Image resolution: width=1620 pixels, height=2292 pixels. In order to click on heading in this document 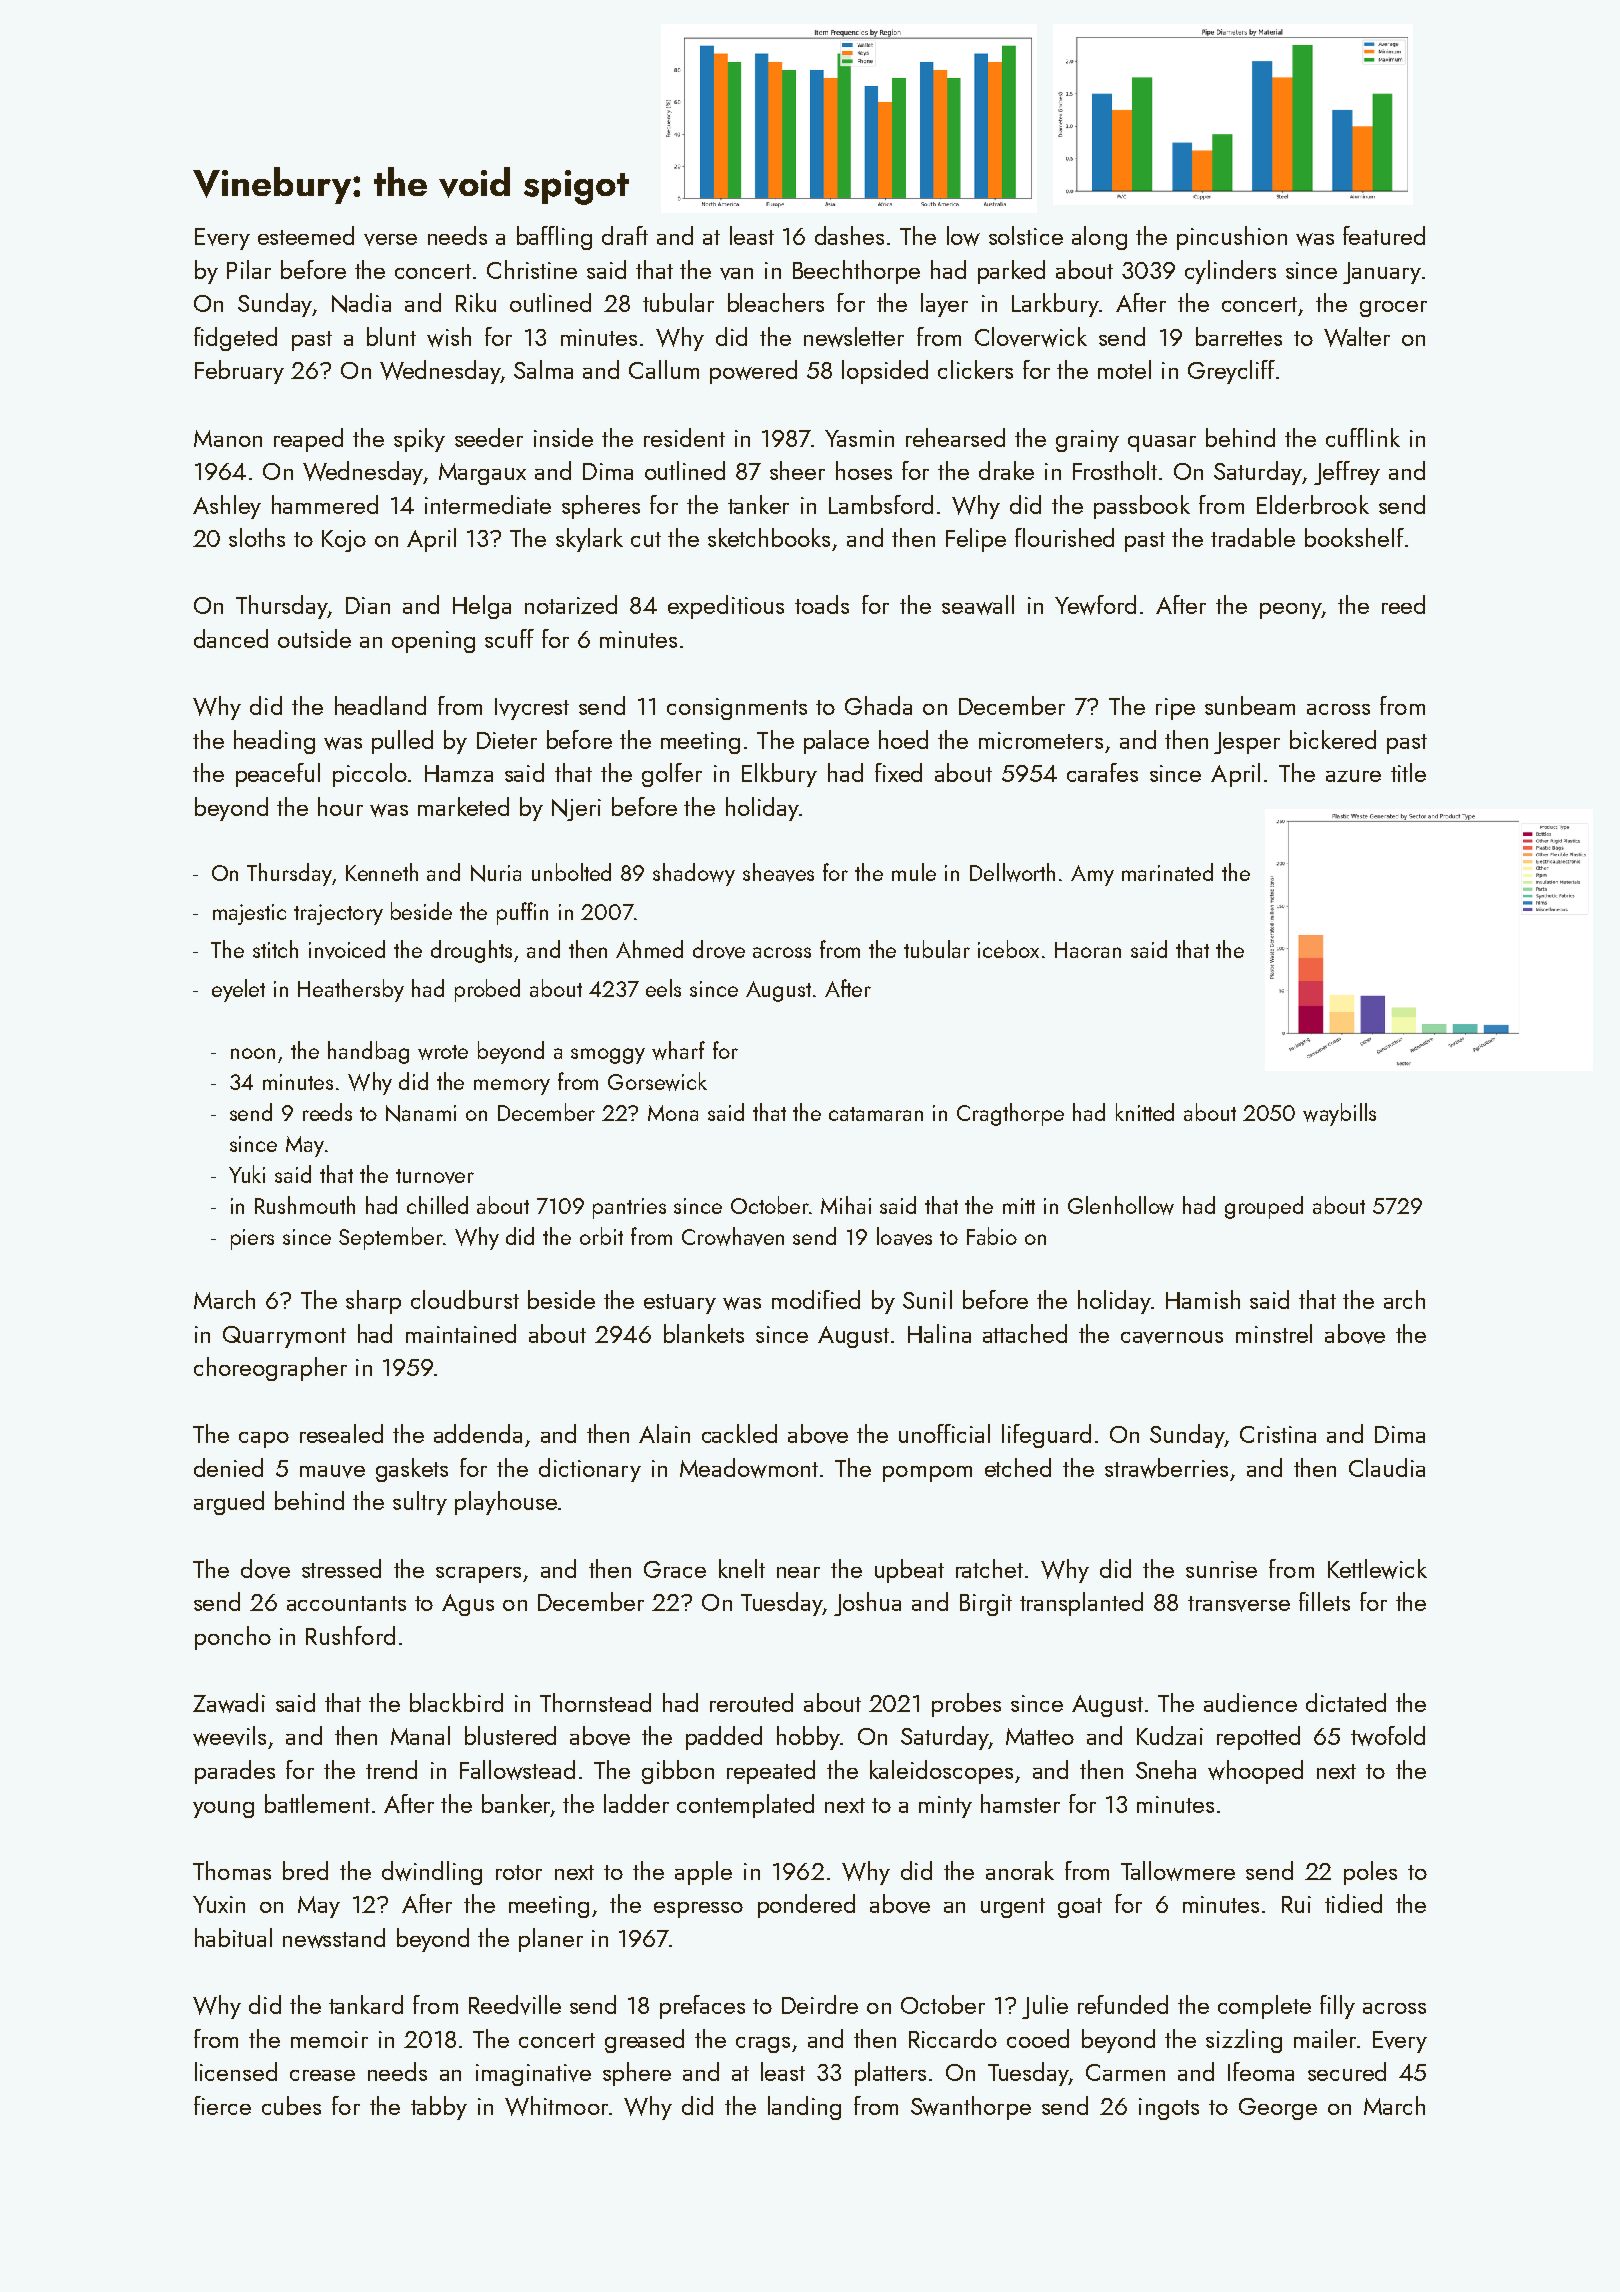, I will do `click(274, 742)`.
